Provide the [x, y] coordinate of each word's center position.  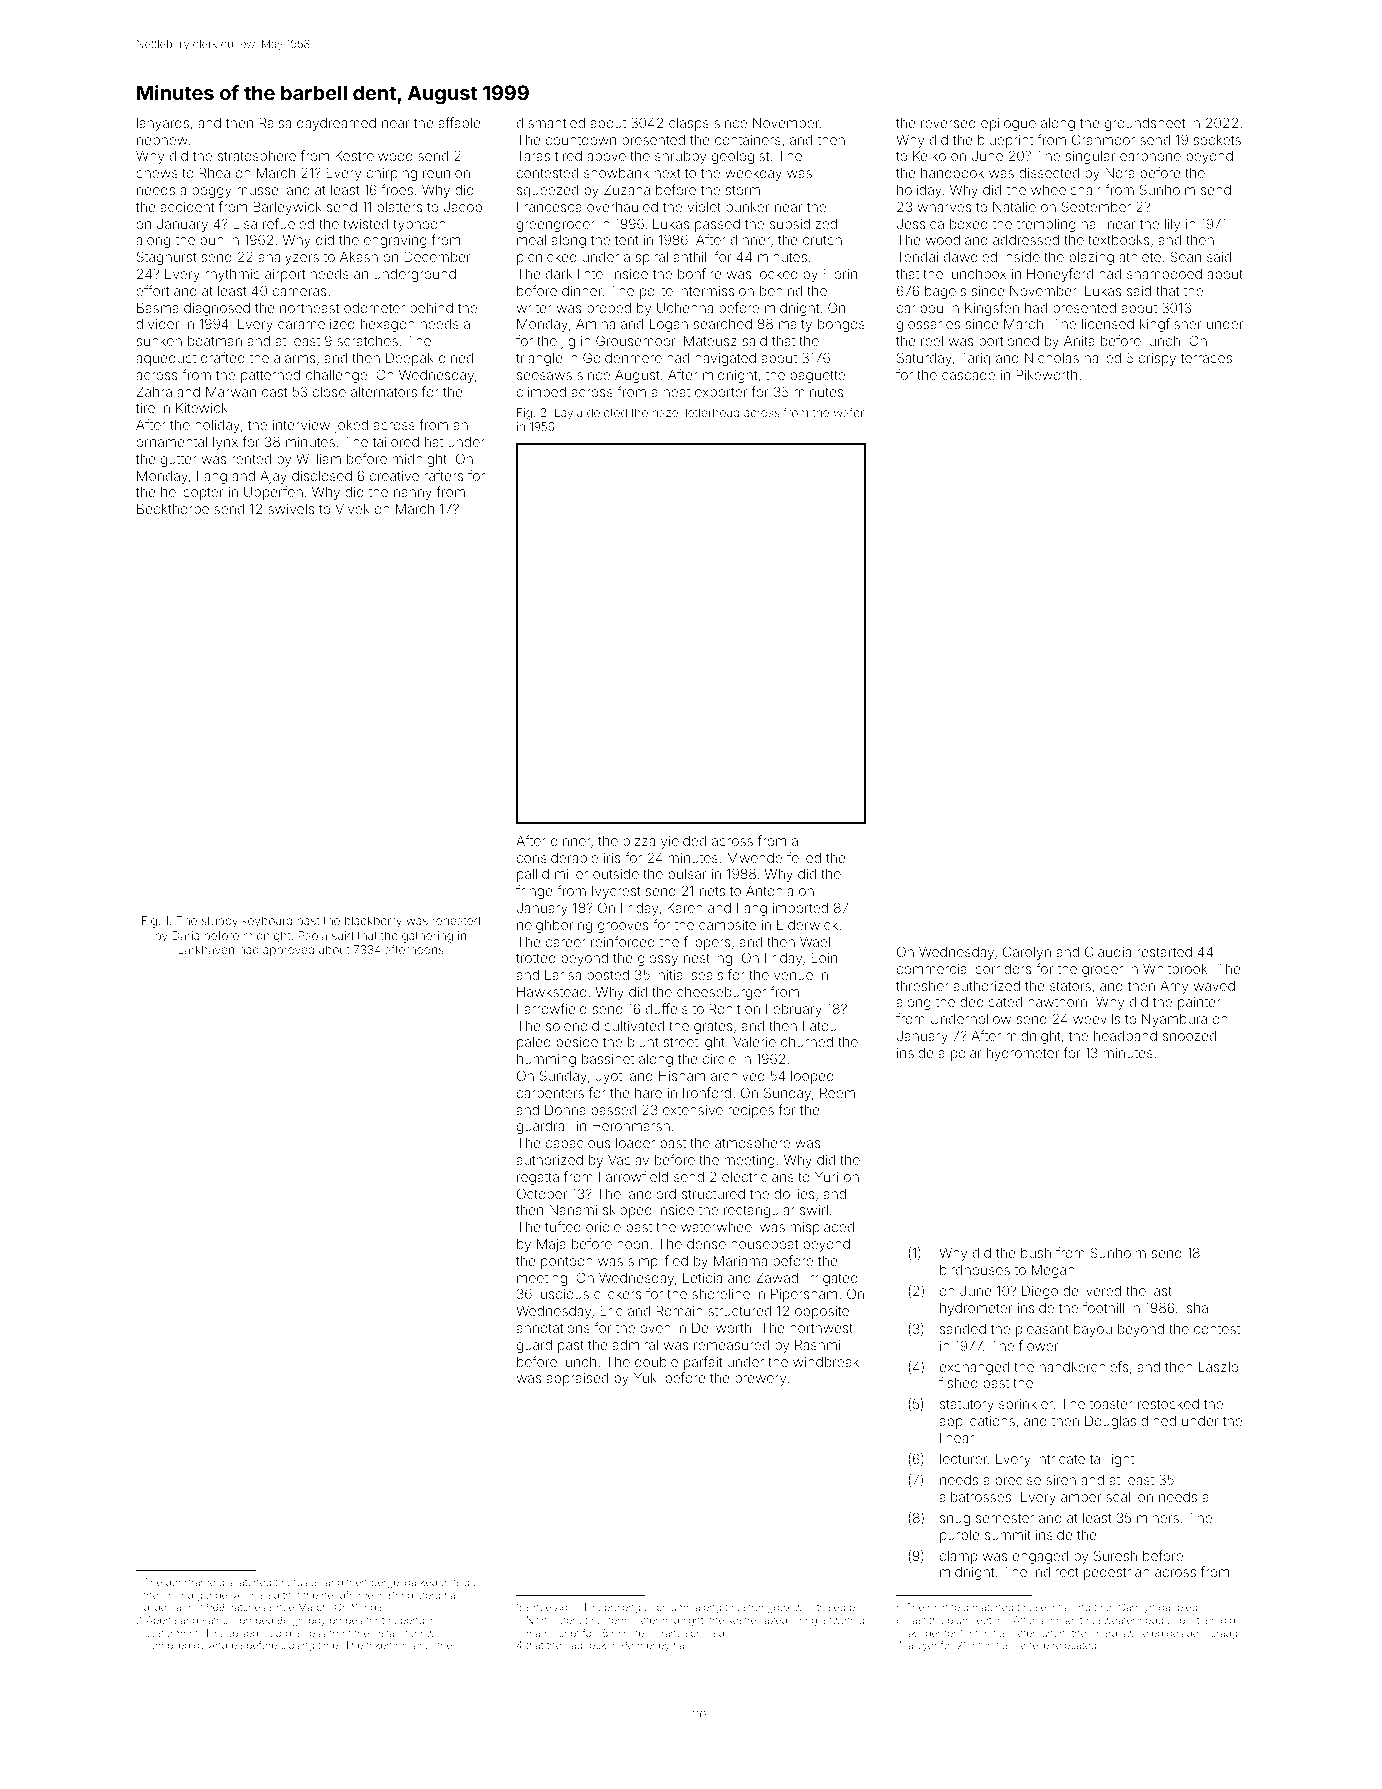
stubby [220, 922]
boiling [177, 1596]
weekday [753, 174]
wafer [849, 412]
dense [706, 1244]
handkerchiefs [1084, 1366]
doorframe [190, 1582]
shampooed [1164, 275]
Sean [1186, 256]
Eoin [824, 957]
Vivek [352, 509]
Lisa [245, 224]
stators [1070, 986]
